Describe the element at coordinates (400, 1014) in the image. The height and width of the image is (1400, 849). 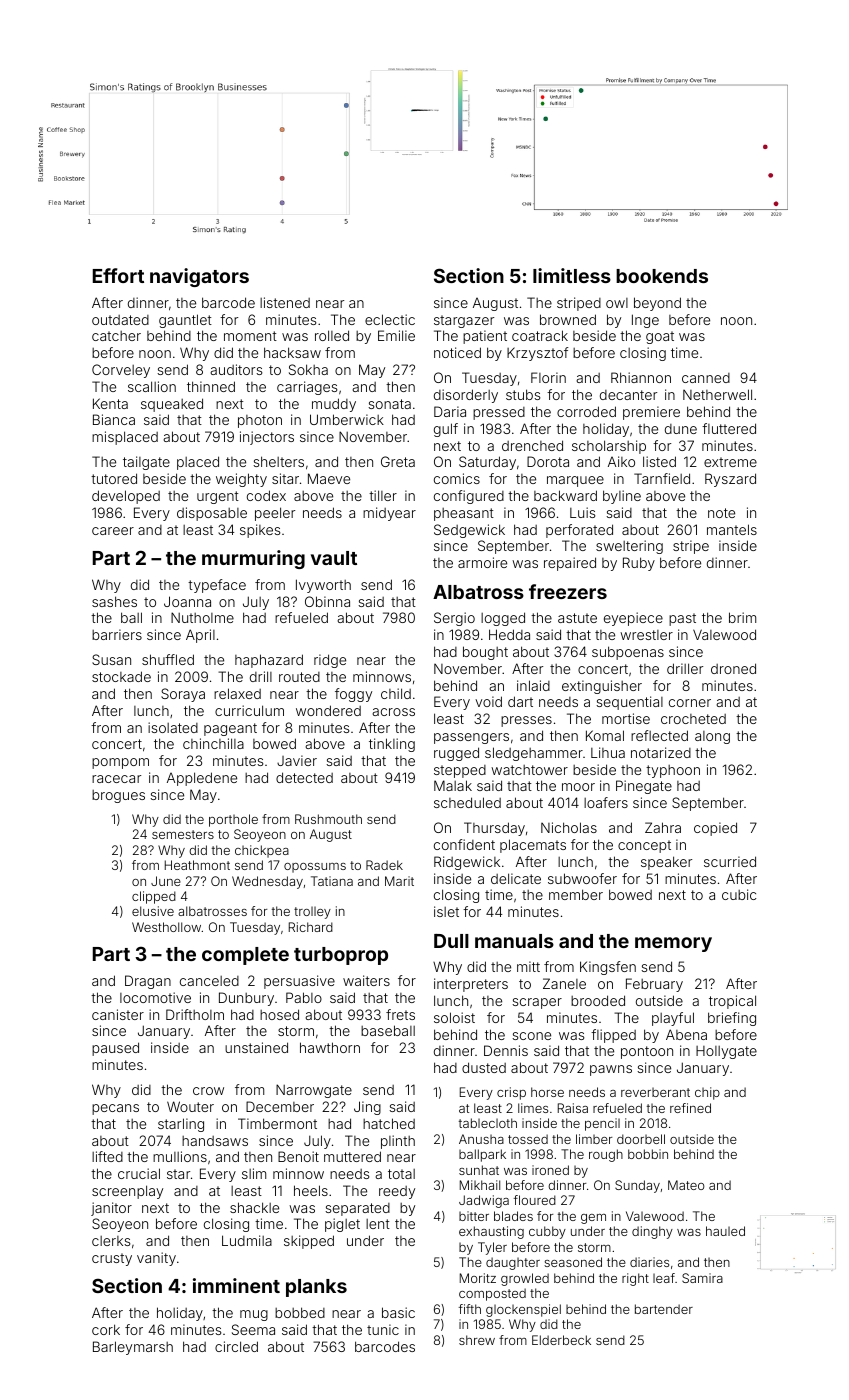
I see `frets` at that location.
